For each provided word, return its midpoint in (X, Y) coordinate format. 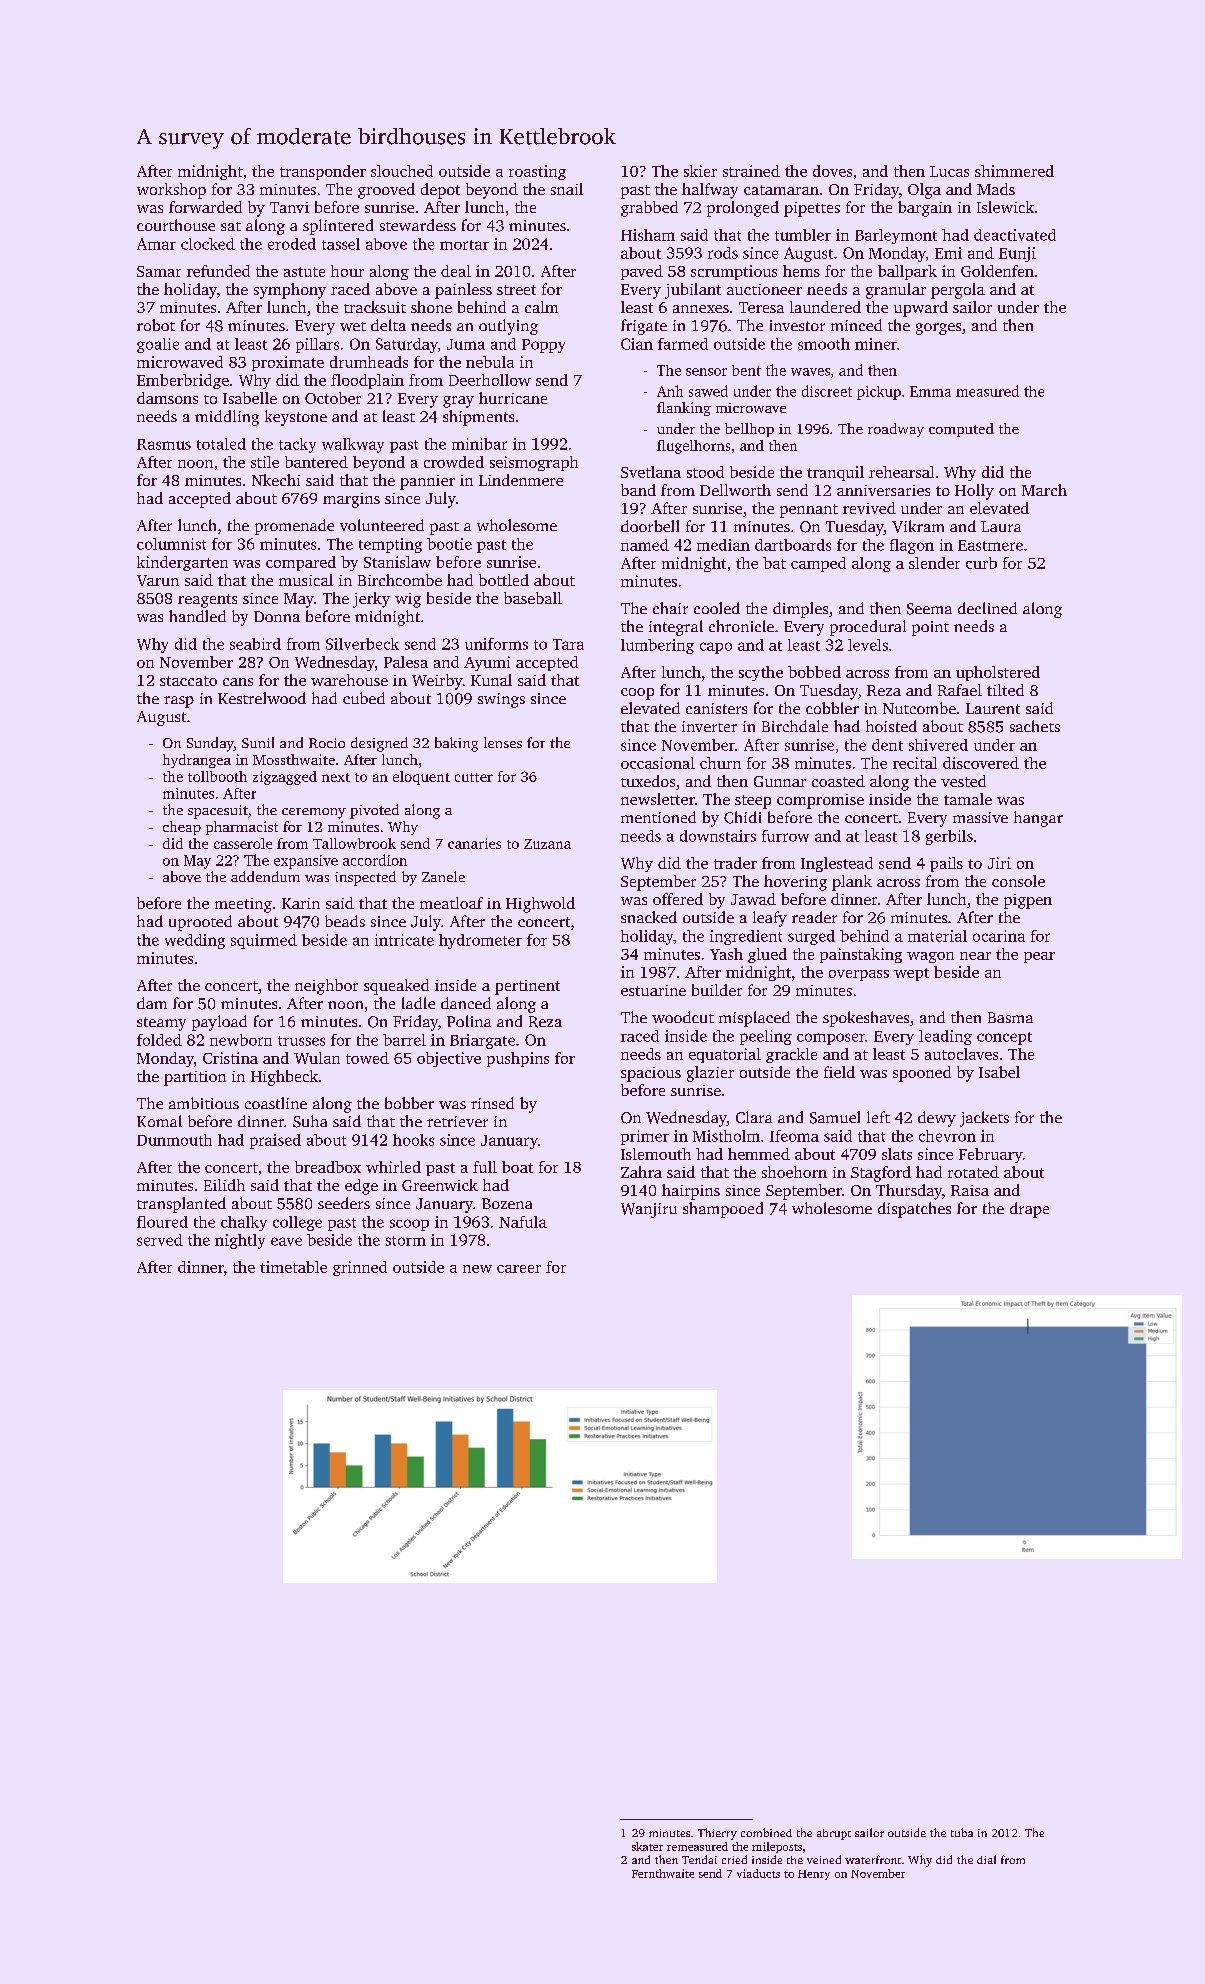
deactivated (1015, 235)
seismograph (534, 463)
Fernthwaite (663, 1873)
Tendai (699, 1859)
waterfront (873, 1859)
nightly (240, 1241)
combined (766, 1832)
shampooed (723, 1210)
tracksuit (375, 307)
